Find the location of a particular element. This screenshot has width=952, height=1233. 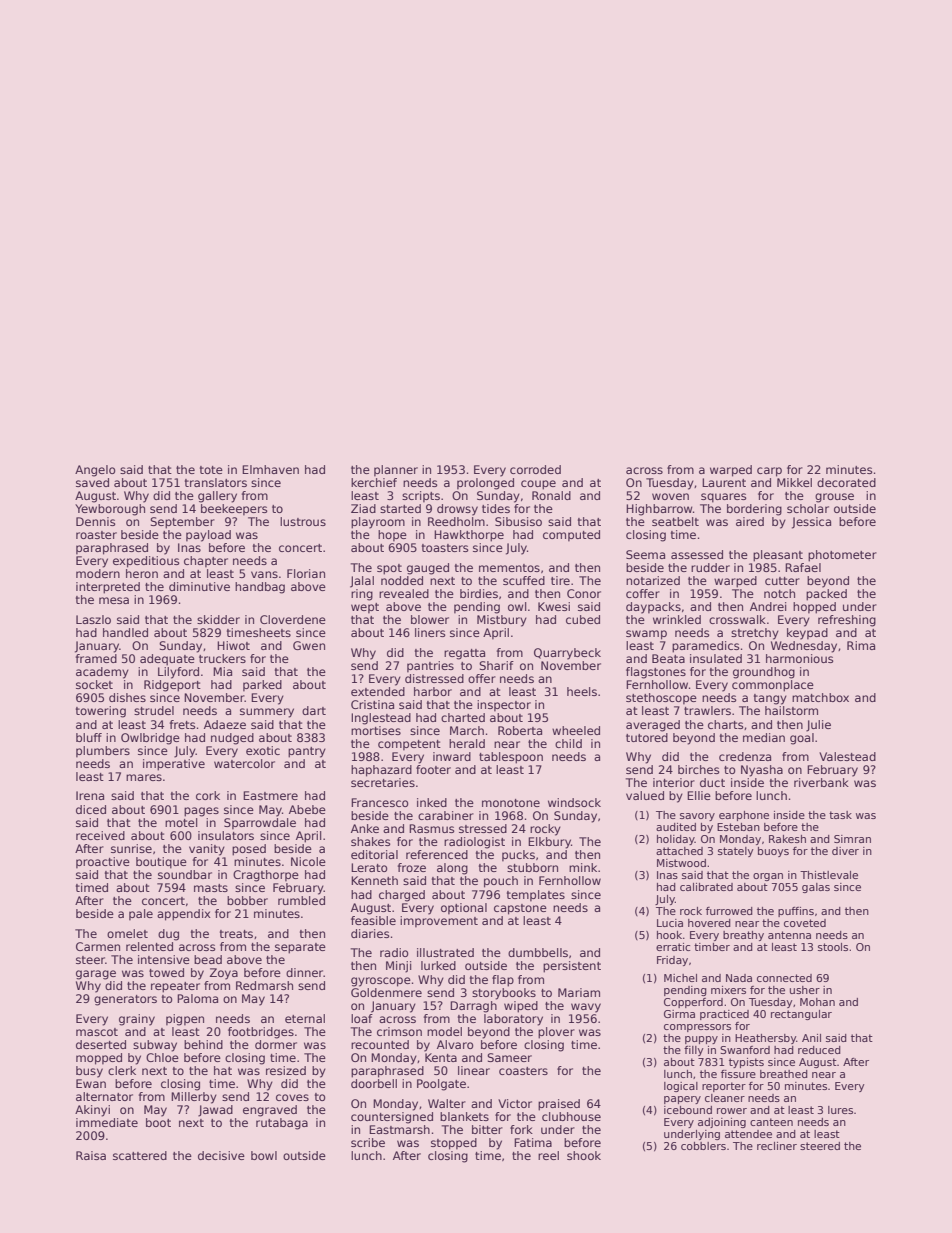

audited is located at coordinates (676, 827).
